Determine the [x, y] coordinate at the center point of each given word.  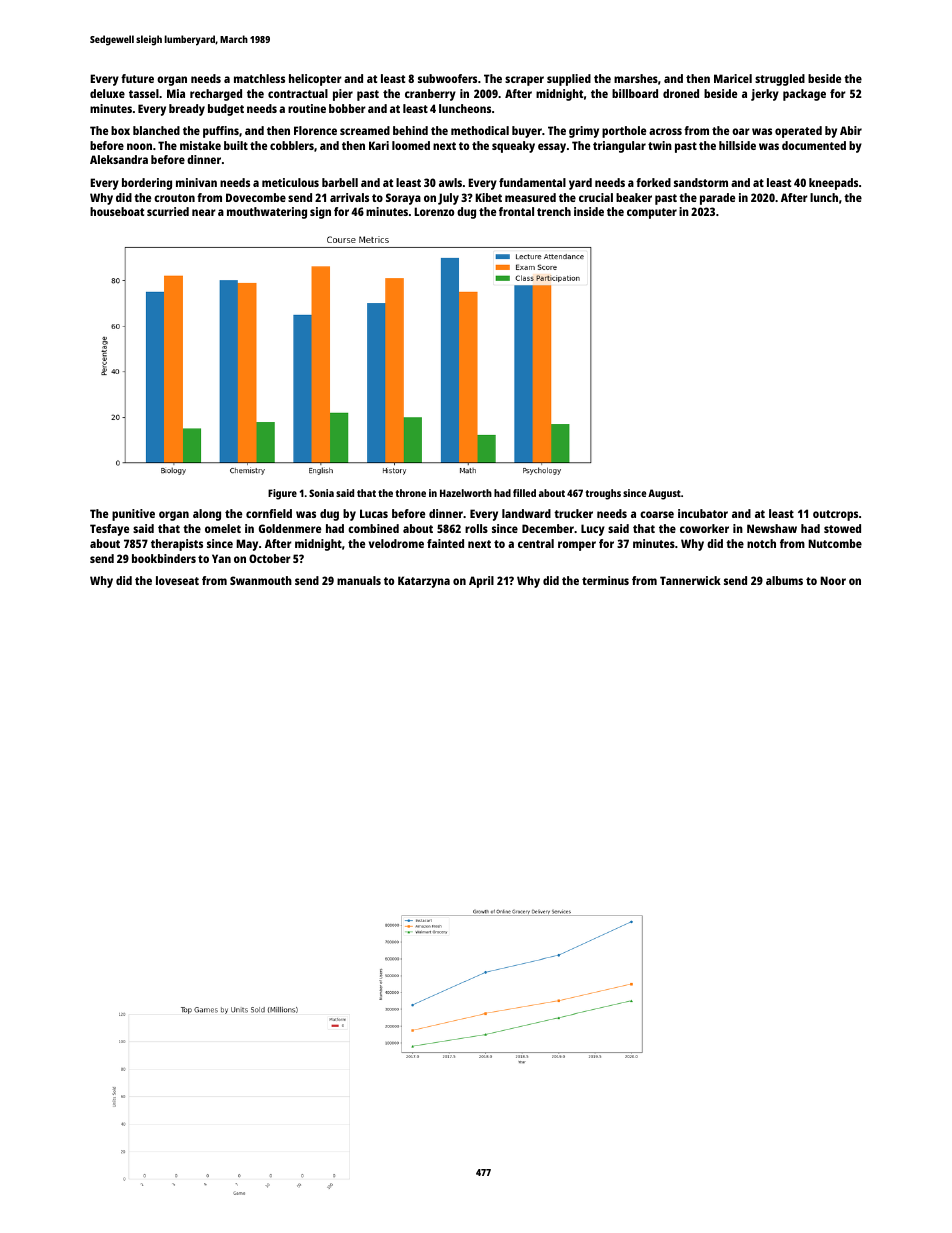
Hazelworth [466, 493]
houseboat [117, 211]
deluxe [107, 93]
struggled [780, 80]
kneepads [833, 184]
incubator [703, 513]
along [207, 515]
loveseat [177, 580]
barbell [340, 182]
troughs [603, 494]
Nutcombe [835, 543]
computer [652, 213]
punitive [133, 515]
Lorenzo [434, 211]
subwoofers [447, 78]
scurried [168, 211]
